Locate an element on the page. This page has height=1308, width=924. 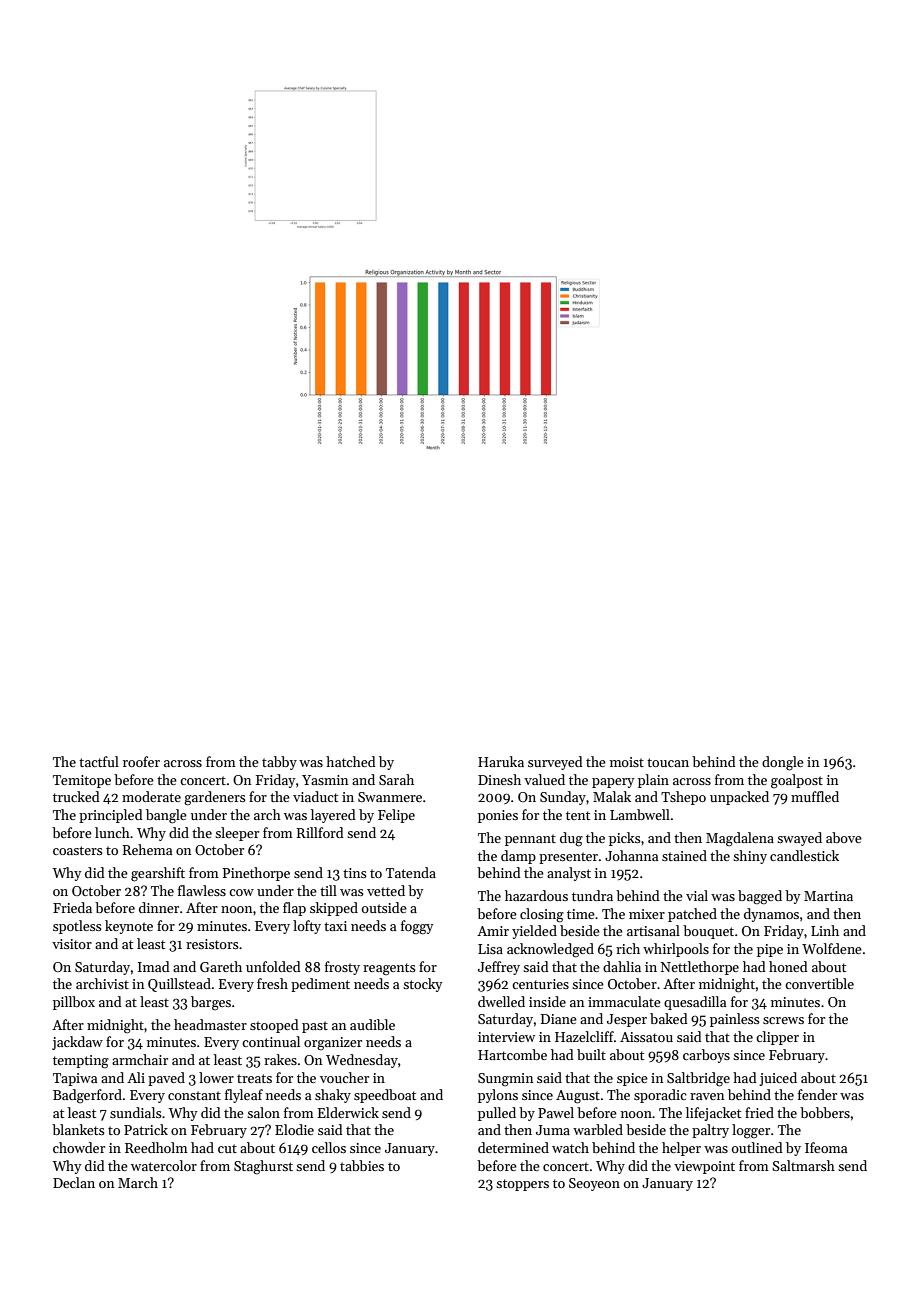
tactful is located at coordinates (99, 761).
